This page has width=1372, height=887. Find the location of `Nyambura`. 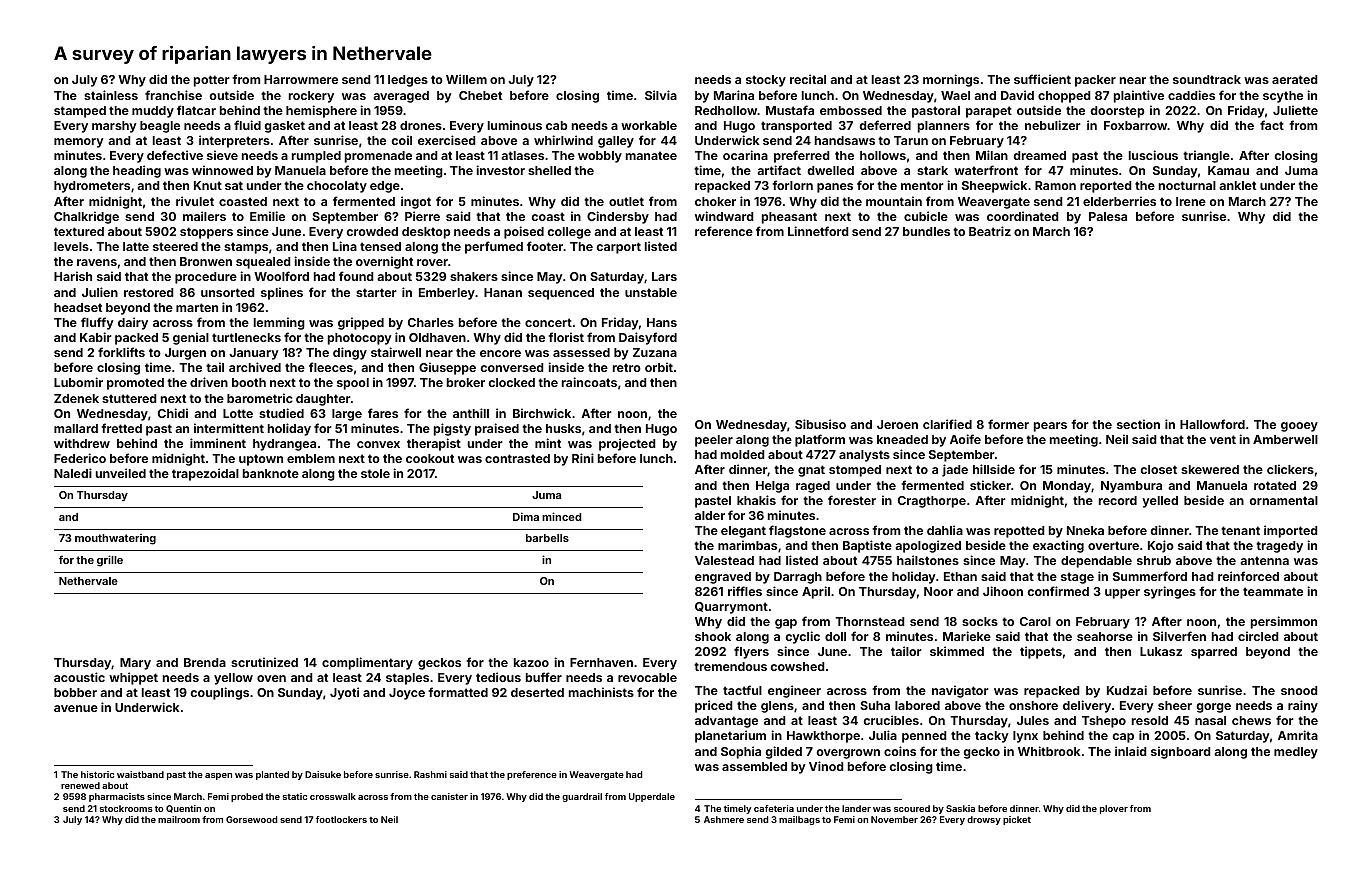

Nyambura is located at coordinates (1131, 487).
